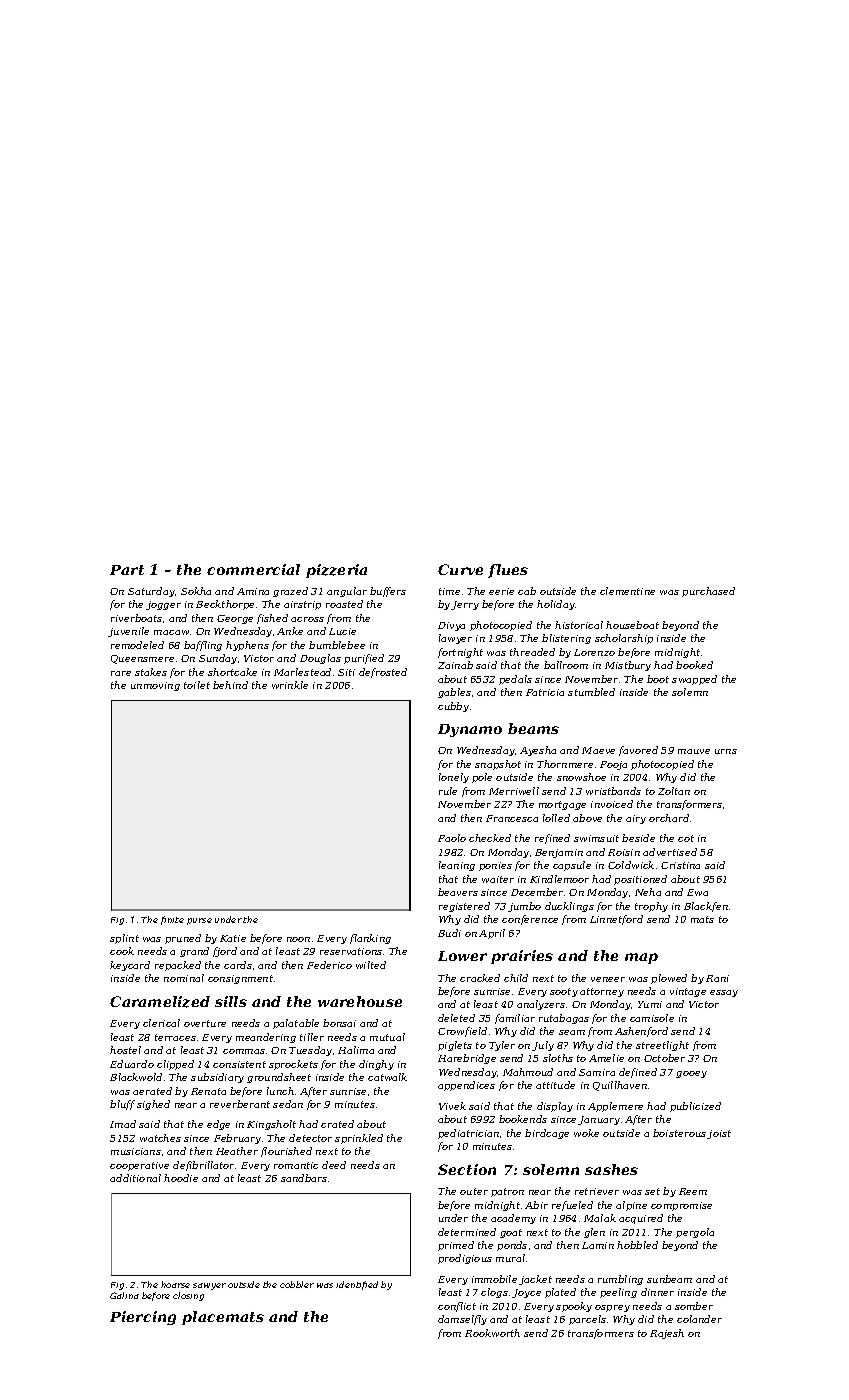 This screenshot has height=1400, width=849. I want to click on Lower, so click(462, 956).
